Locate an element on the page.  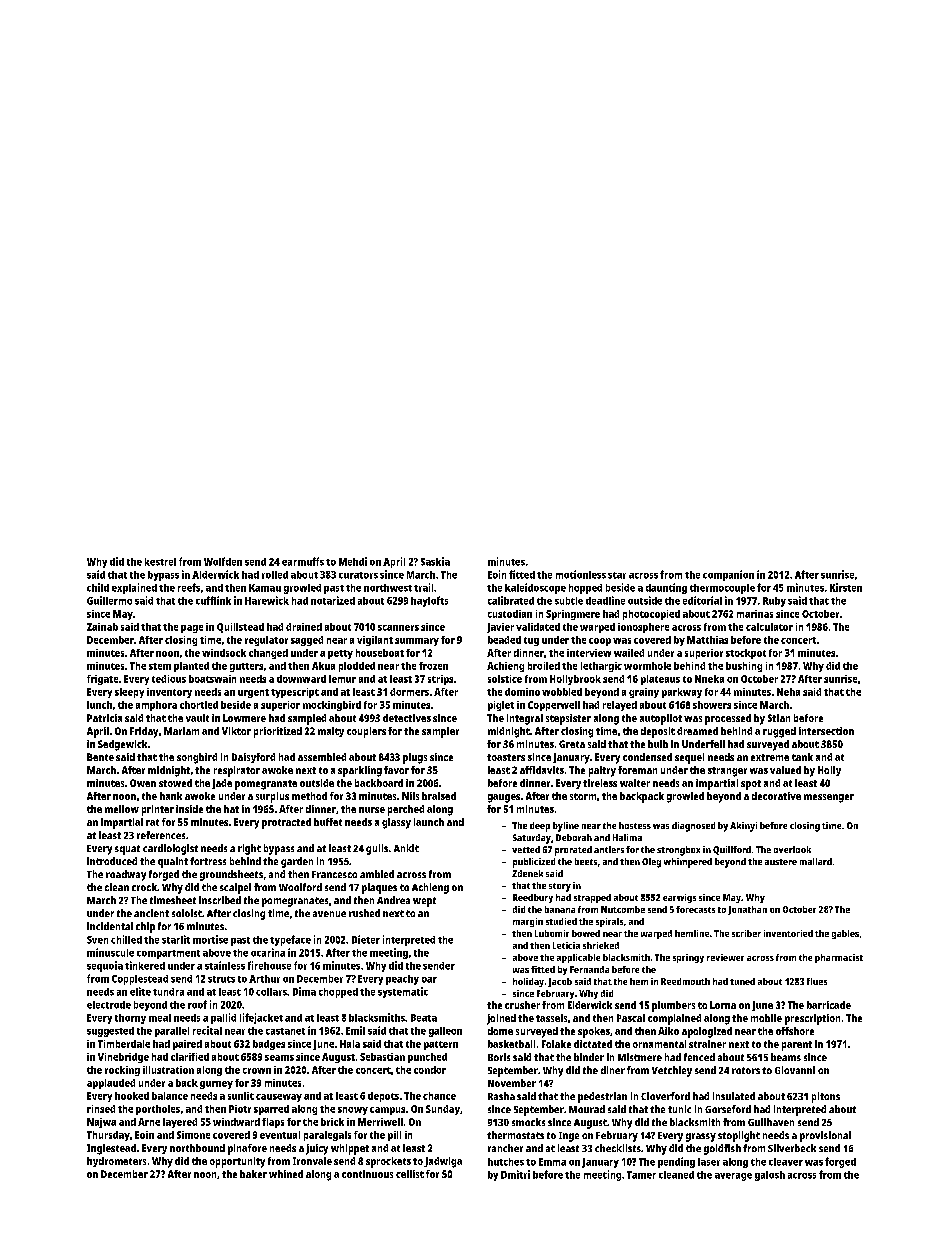
northbound is located at coordinates (197, 1148).
